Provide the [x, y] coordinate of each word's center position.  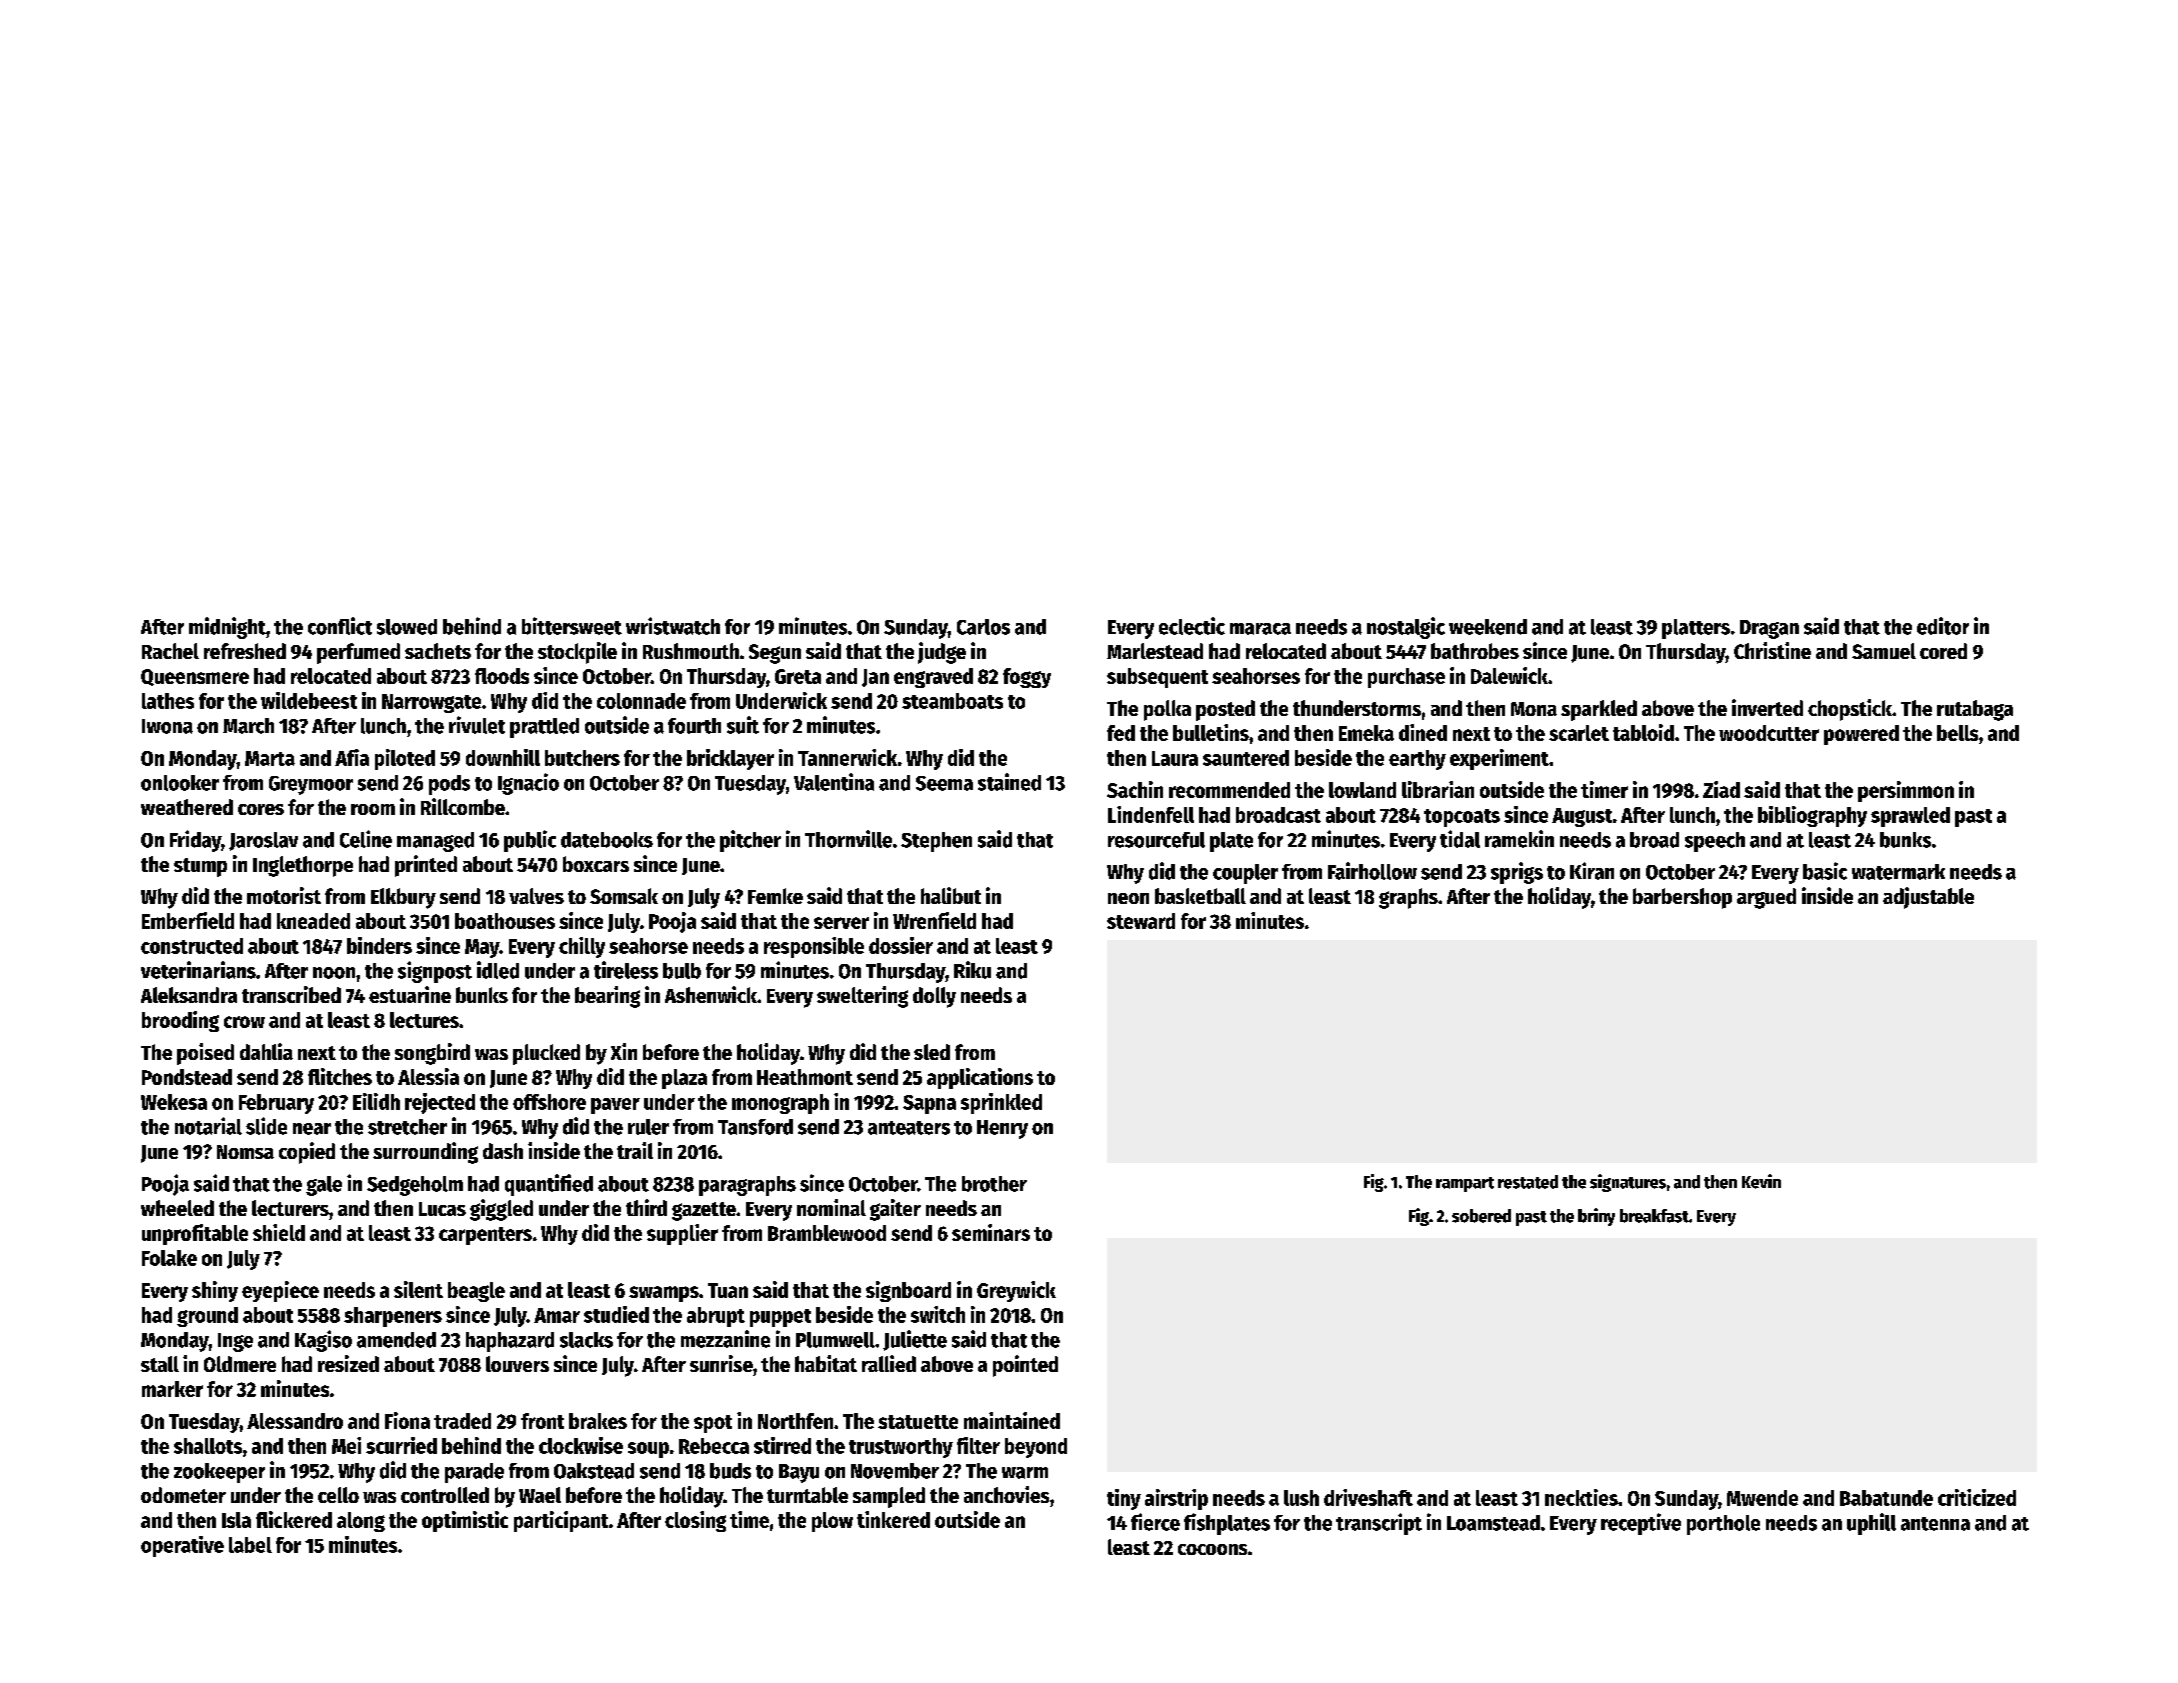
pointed [1025, 1366]
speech [1715, 842]
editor [1943, 626]
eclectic [1192, 626]
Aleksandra [189, 995]
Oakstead [594, 1471]
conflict [340, 626]
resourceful [1156, 840]
